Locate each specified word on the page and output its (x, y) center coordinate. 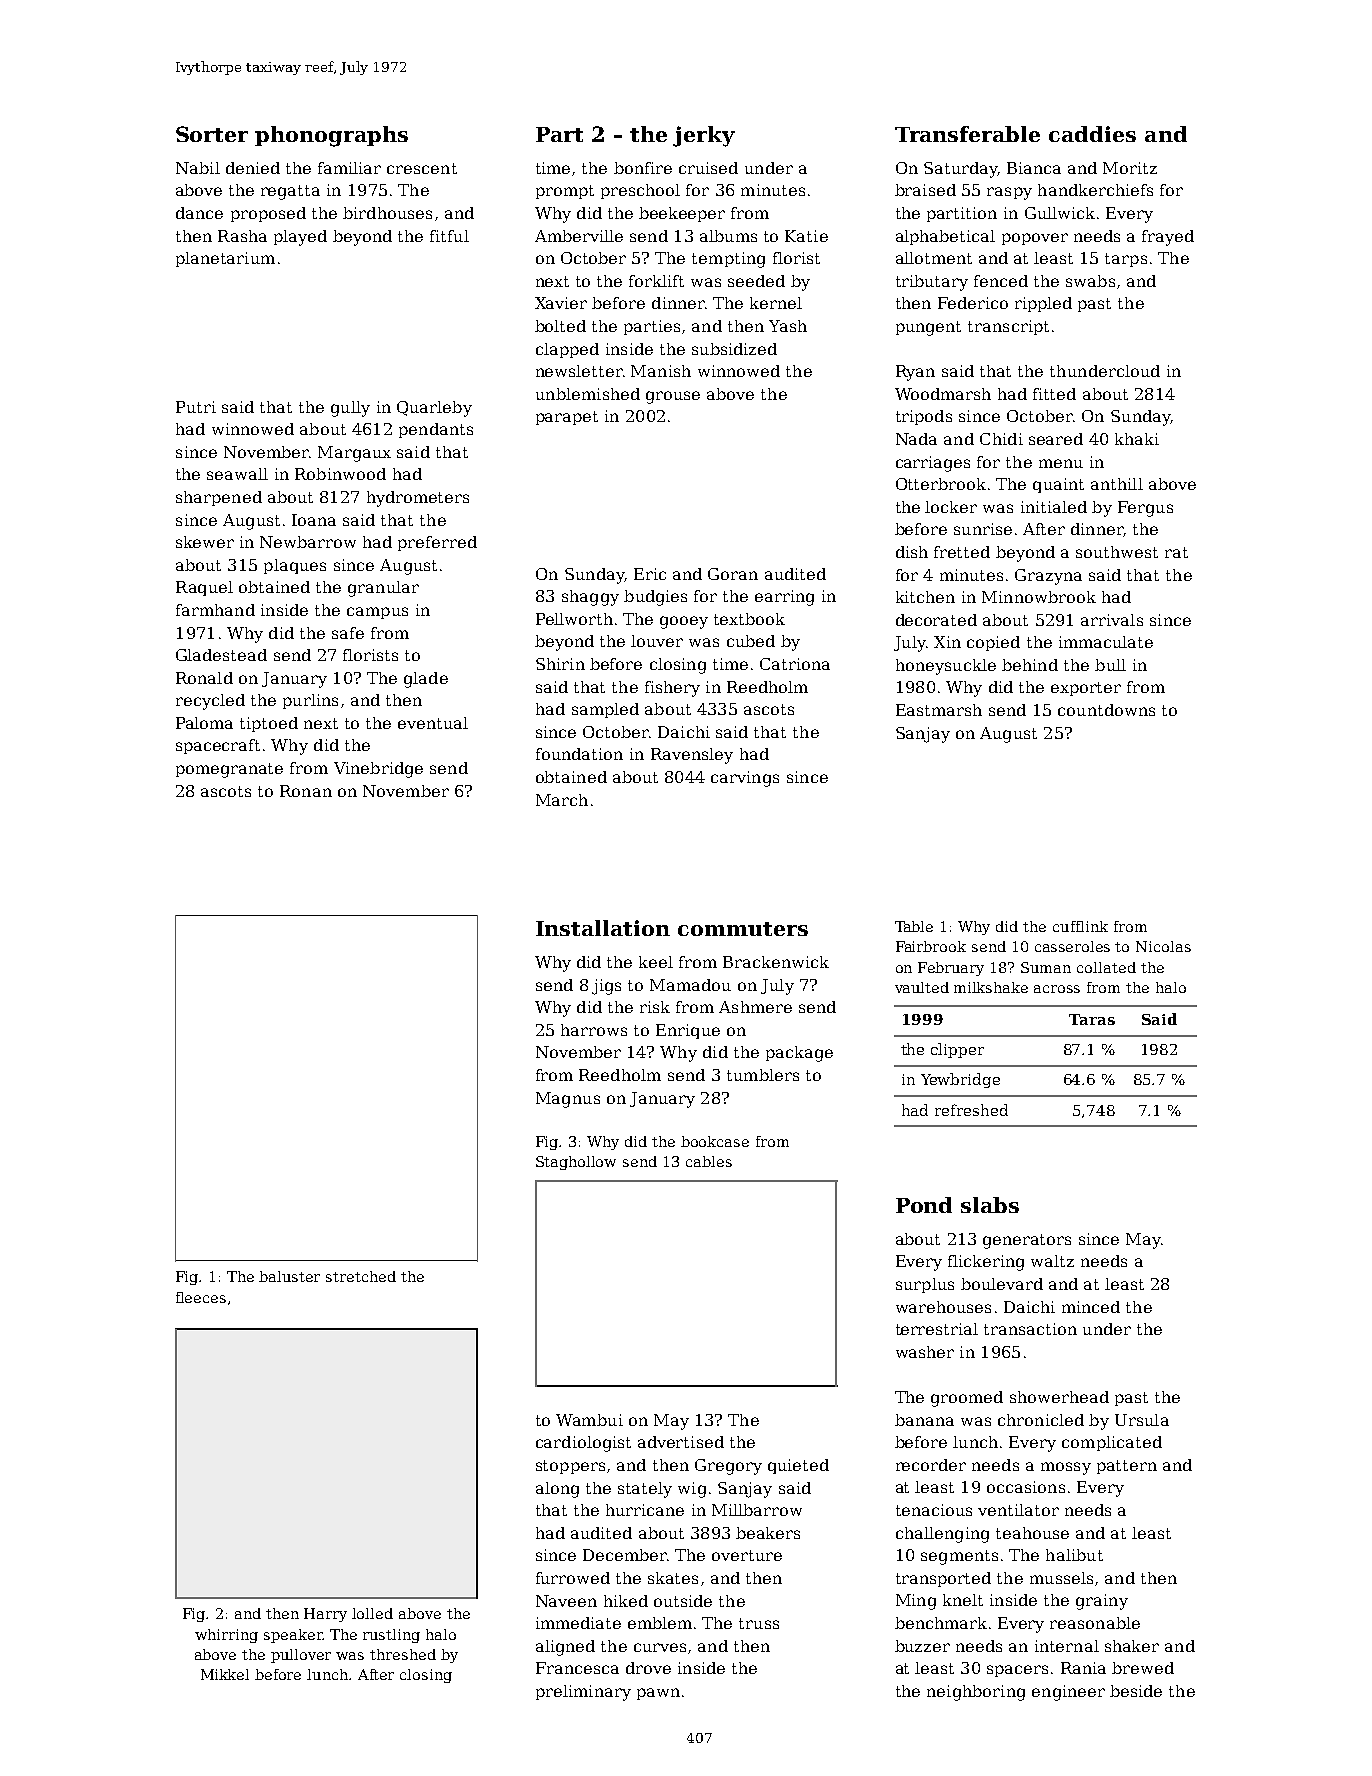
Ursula (1142, 1420)
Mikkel (225, 1674)
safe (348, 633)
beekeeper (682, 214)
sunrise (983, 529)
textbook (749, 619)
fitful (449, 236)
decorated (936, 620)
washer (925, 1352)
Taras (1092, 1019)
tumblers (763, 1075)
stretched (361, 1276)
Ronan (306, 791)
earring (784, 598)
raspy (1009, 193)
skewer (205, 542)
